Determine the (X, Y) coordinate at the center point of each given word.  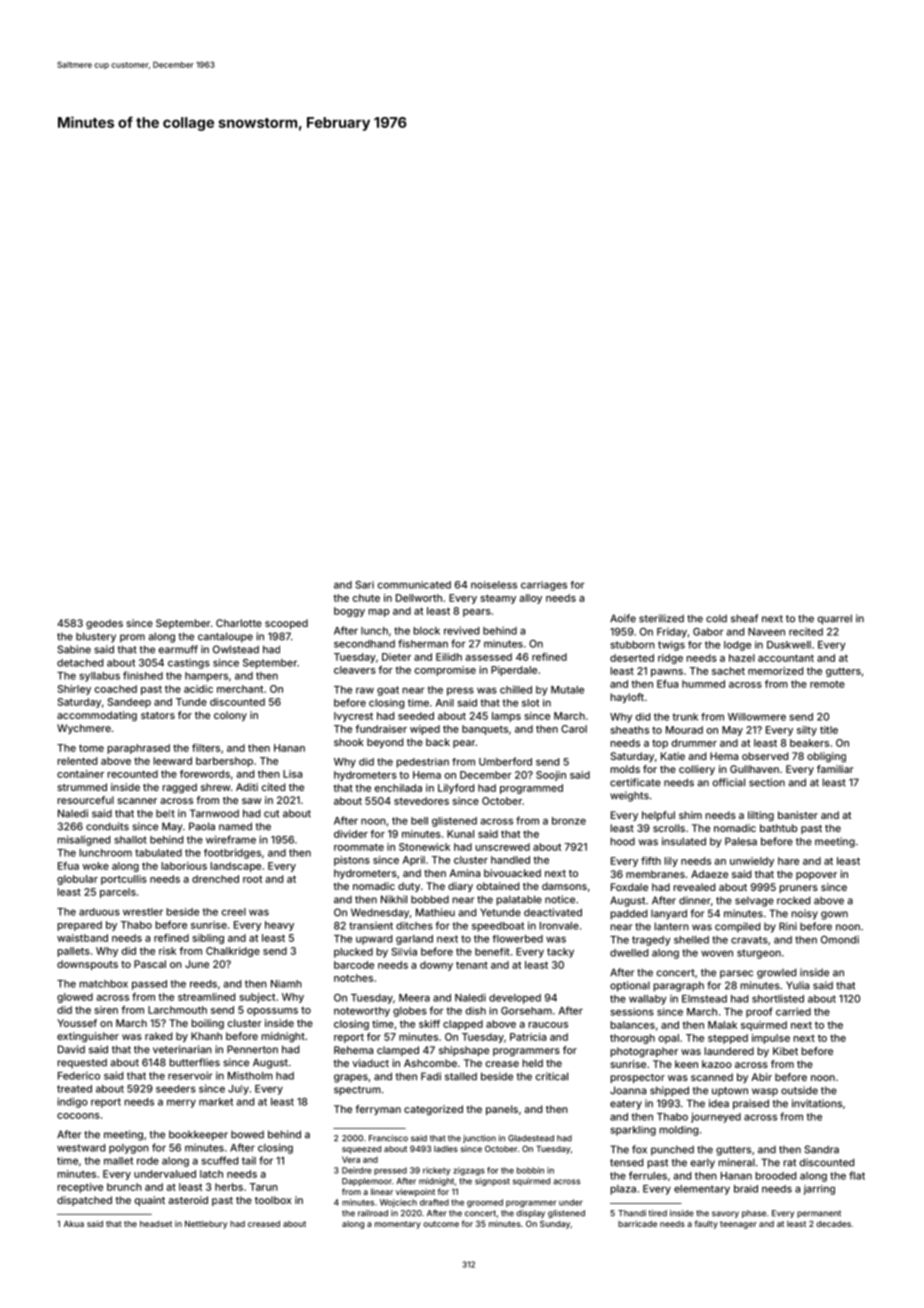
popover (816, 876)
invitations (817, 1103)
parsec (736, 974)
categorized (433, 1110)
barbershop (224, 762)
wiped (425, 730)
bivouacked (512, 873)
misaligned (83, 840)
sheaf (744, 618)
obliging (826, 757)
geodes (104, 624)
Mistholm (250, 1076)
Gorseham (526, 1011)
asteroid (188, 1200)
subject (257, 998)
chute (366, 598)
